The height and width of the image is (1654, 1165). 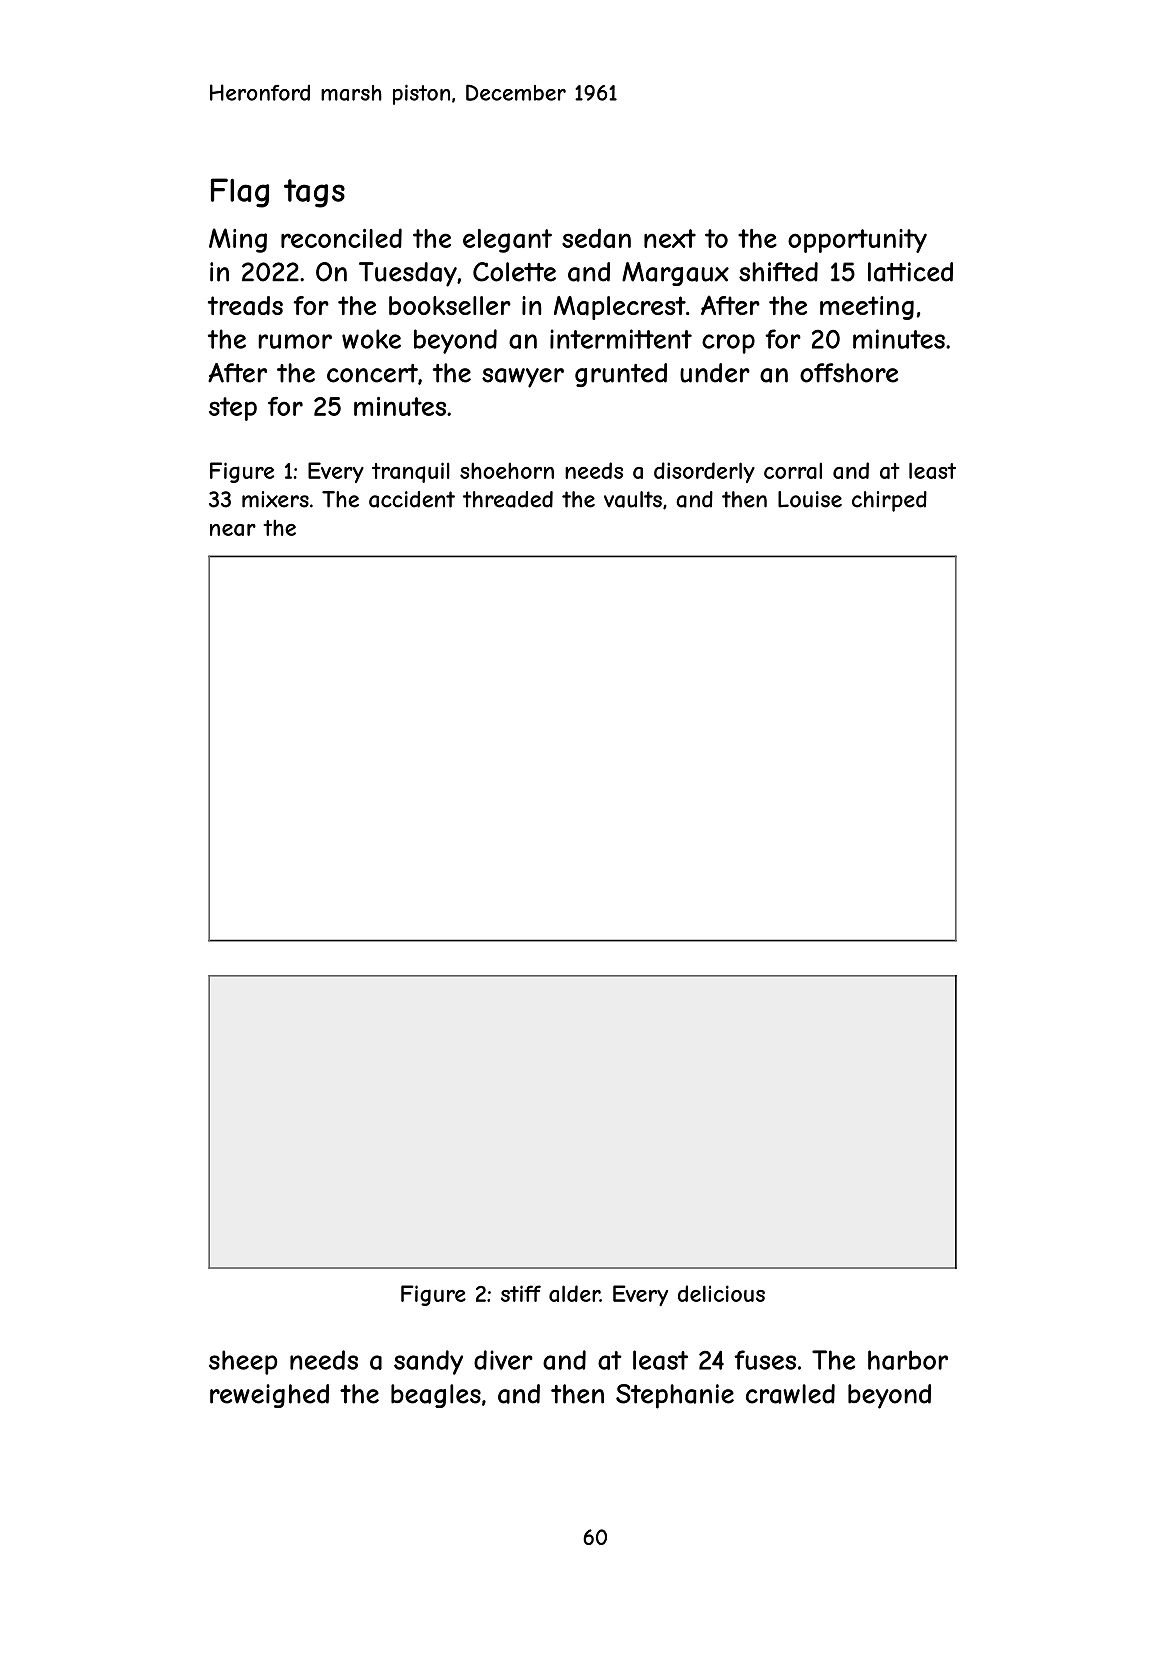 I want to click on opportunity, so click(x=857, y=241).
